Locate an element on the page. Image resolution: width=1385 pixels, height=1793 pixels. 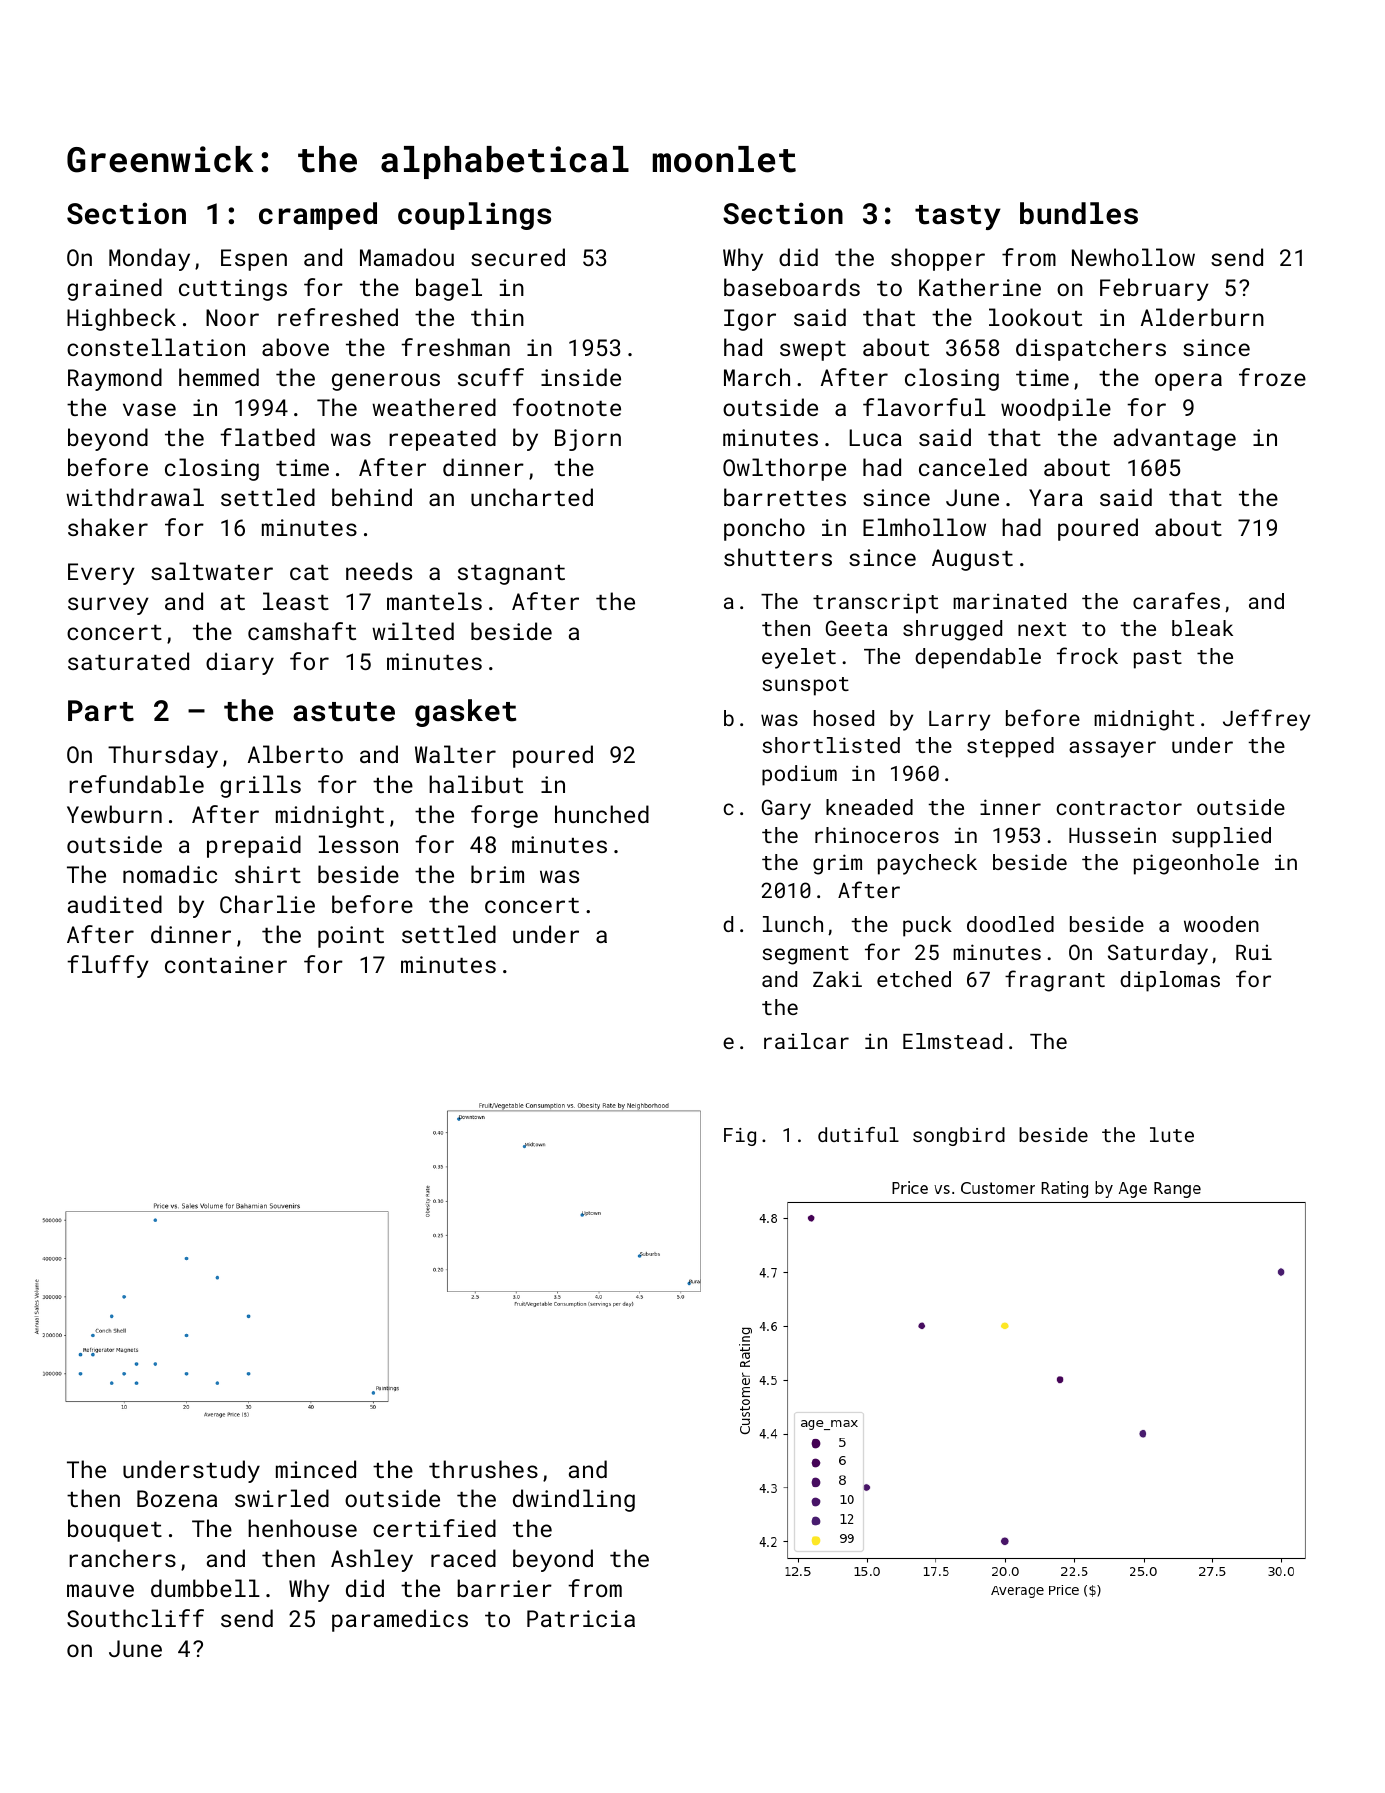
minced is located at coordinates (316, 1469).
